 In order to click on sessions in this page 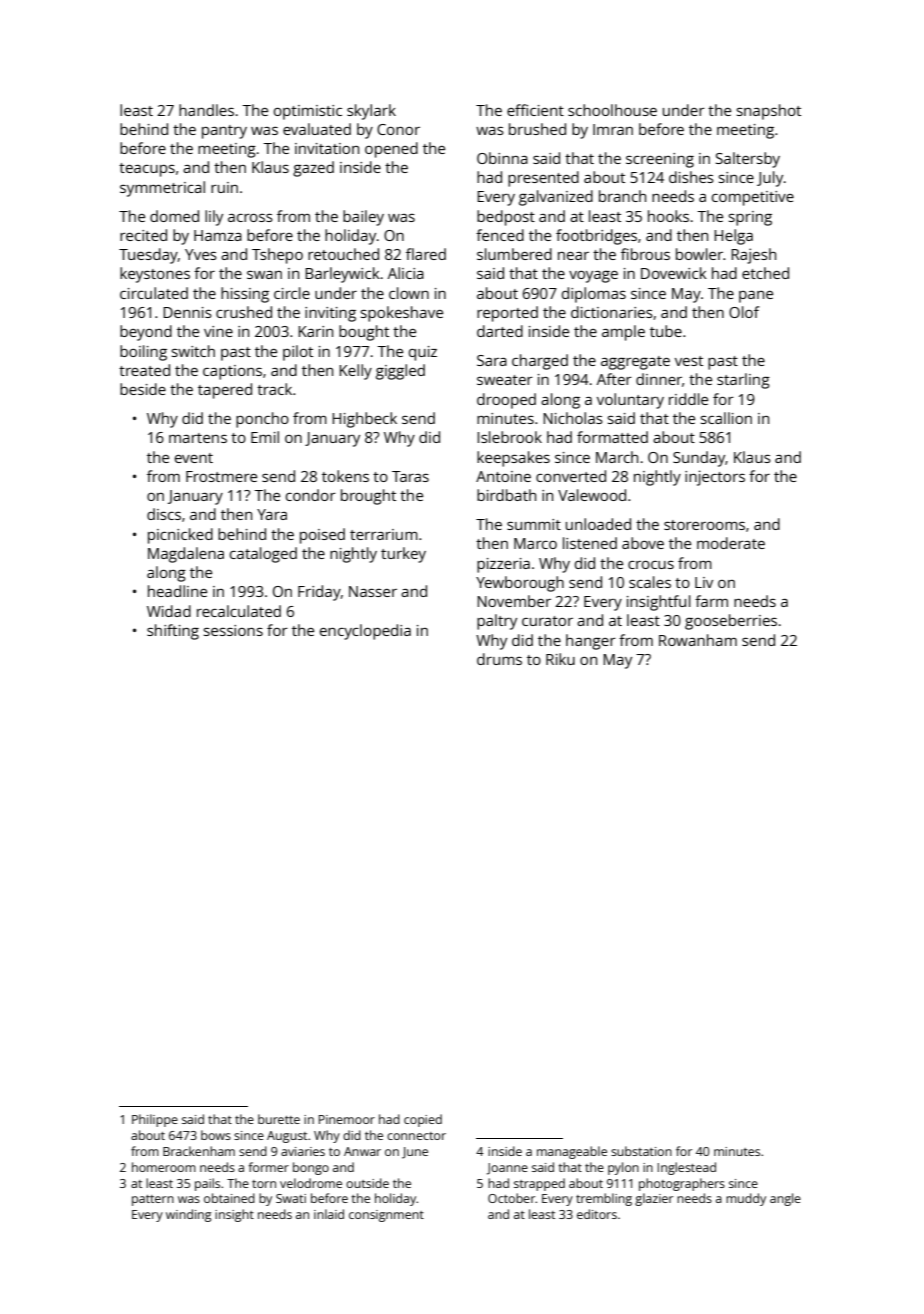, I will do `click(233, 630)`.
